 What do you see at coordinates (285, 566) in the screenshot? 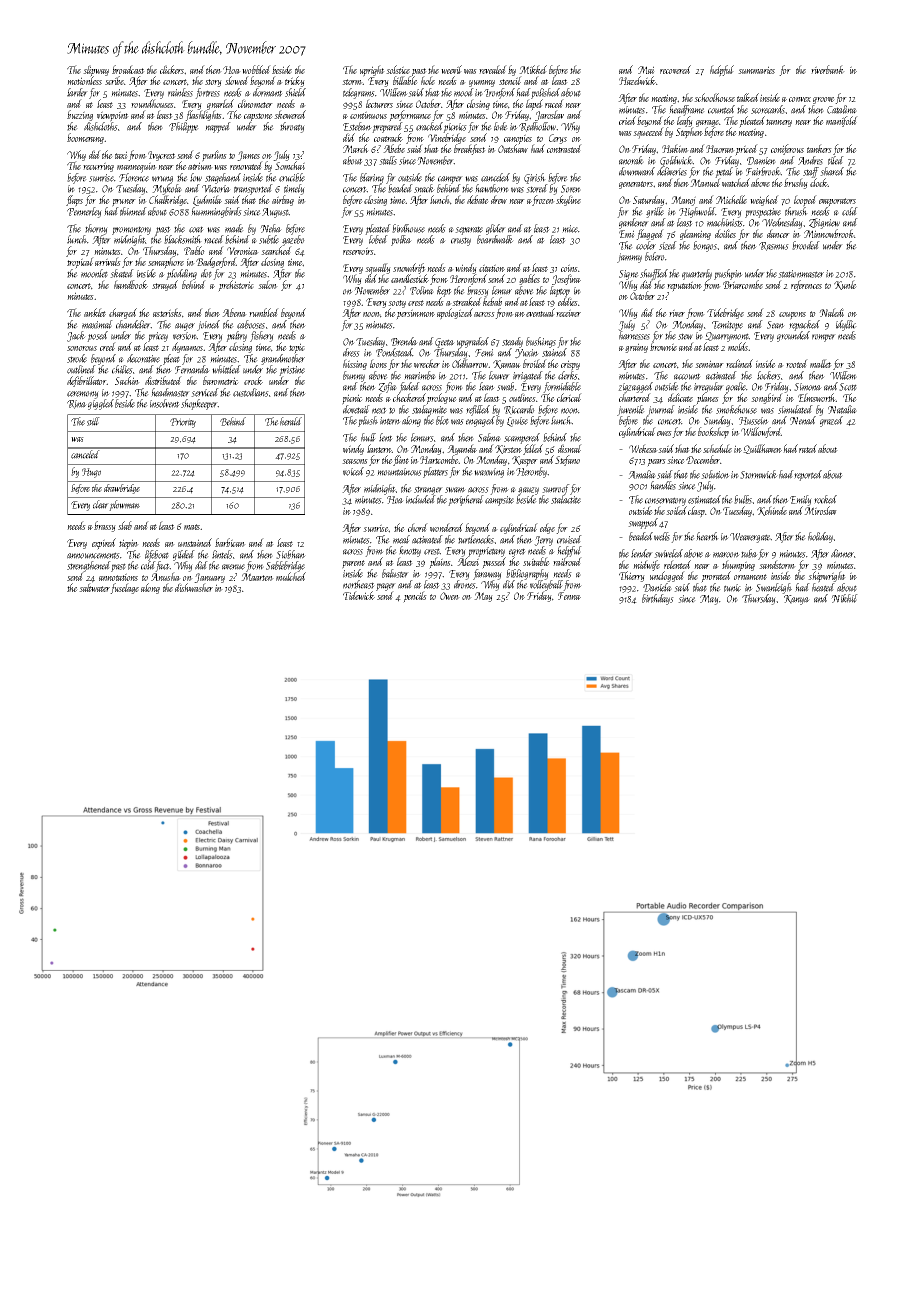
I see `Sablebridge` at bounding box center [285, 566].
